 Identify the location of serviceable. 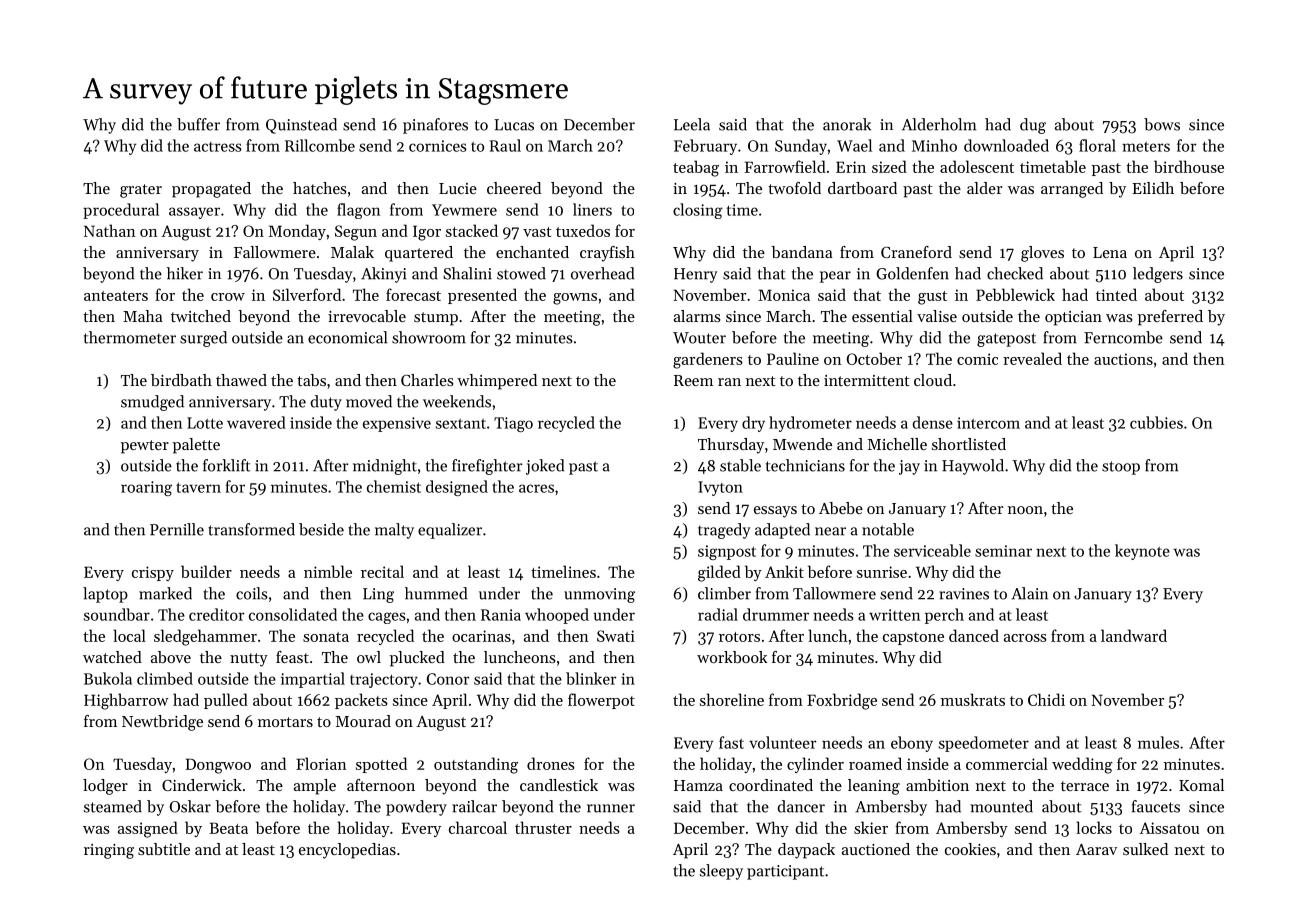
(932, 550).
